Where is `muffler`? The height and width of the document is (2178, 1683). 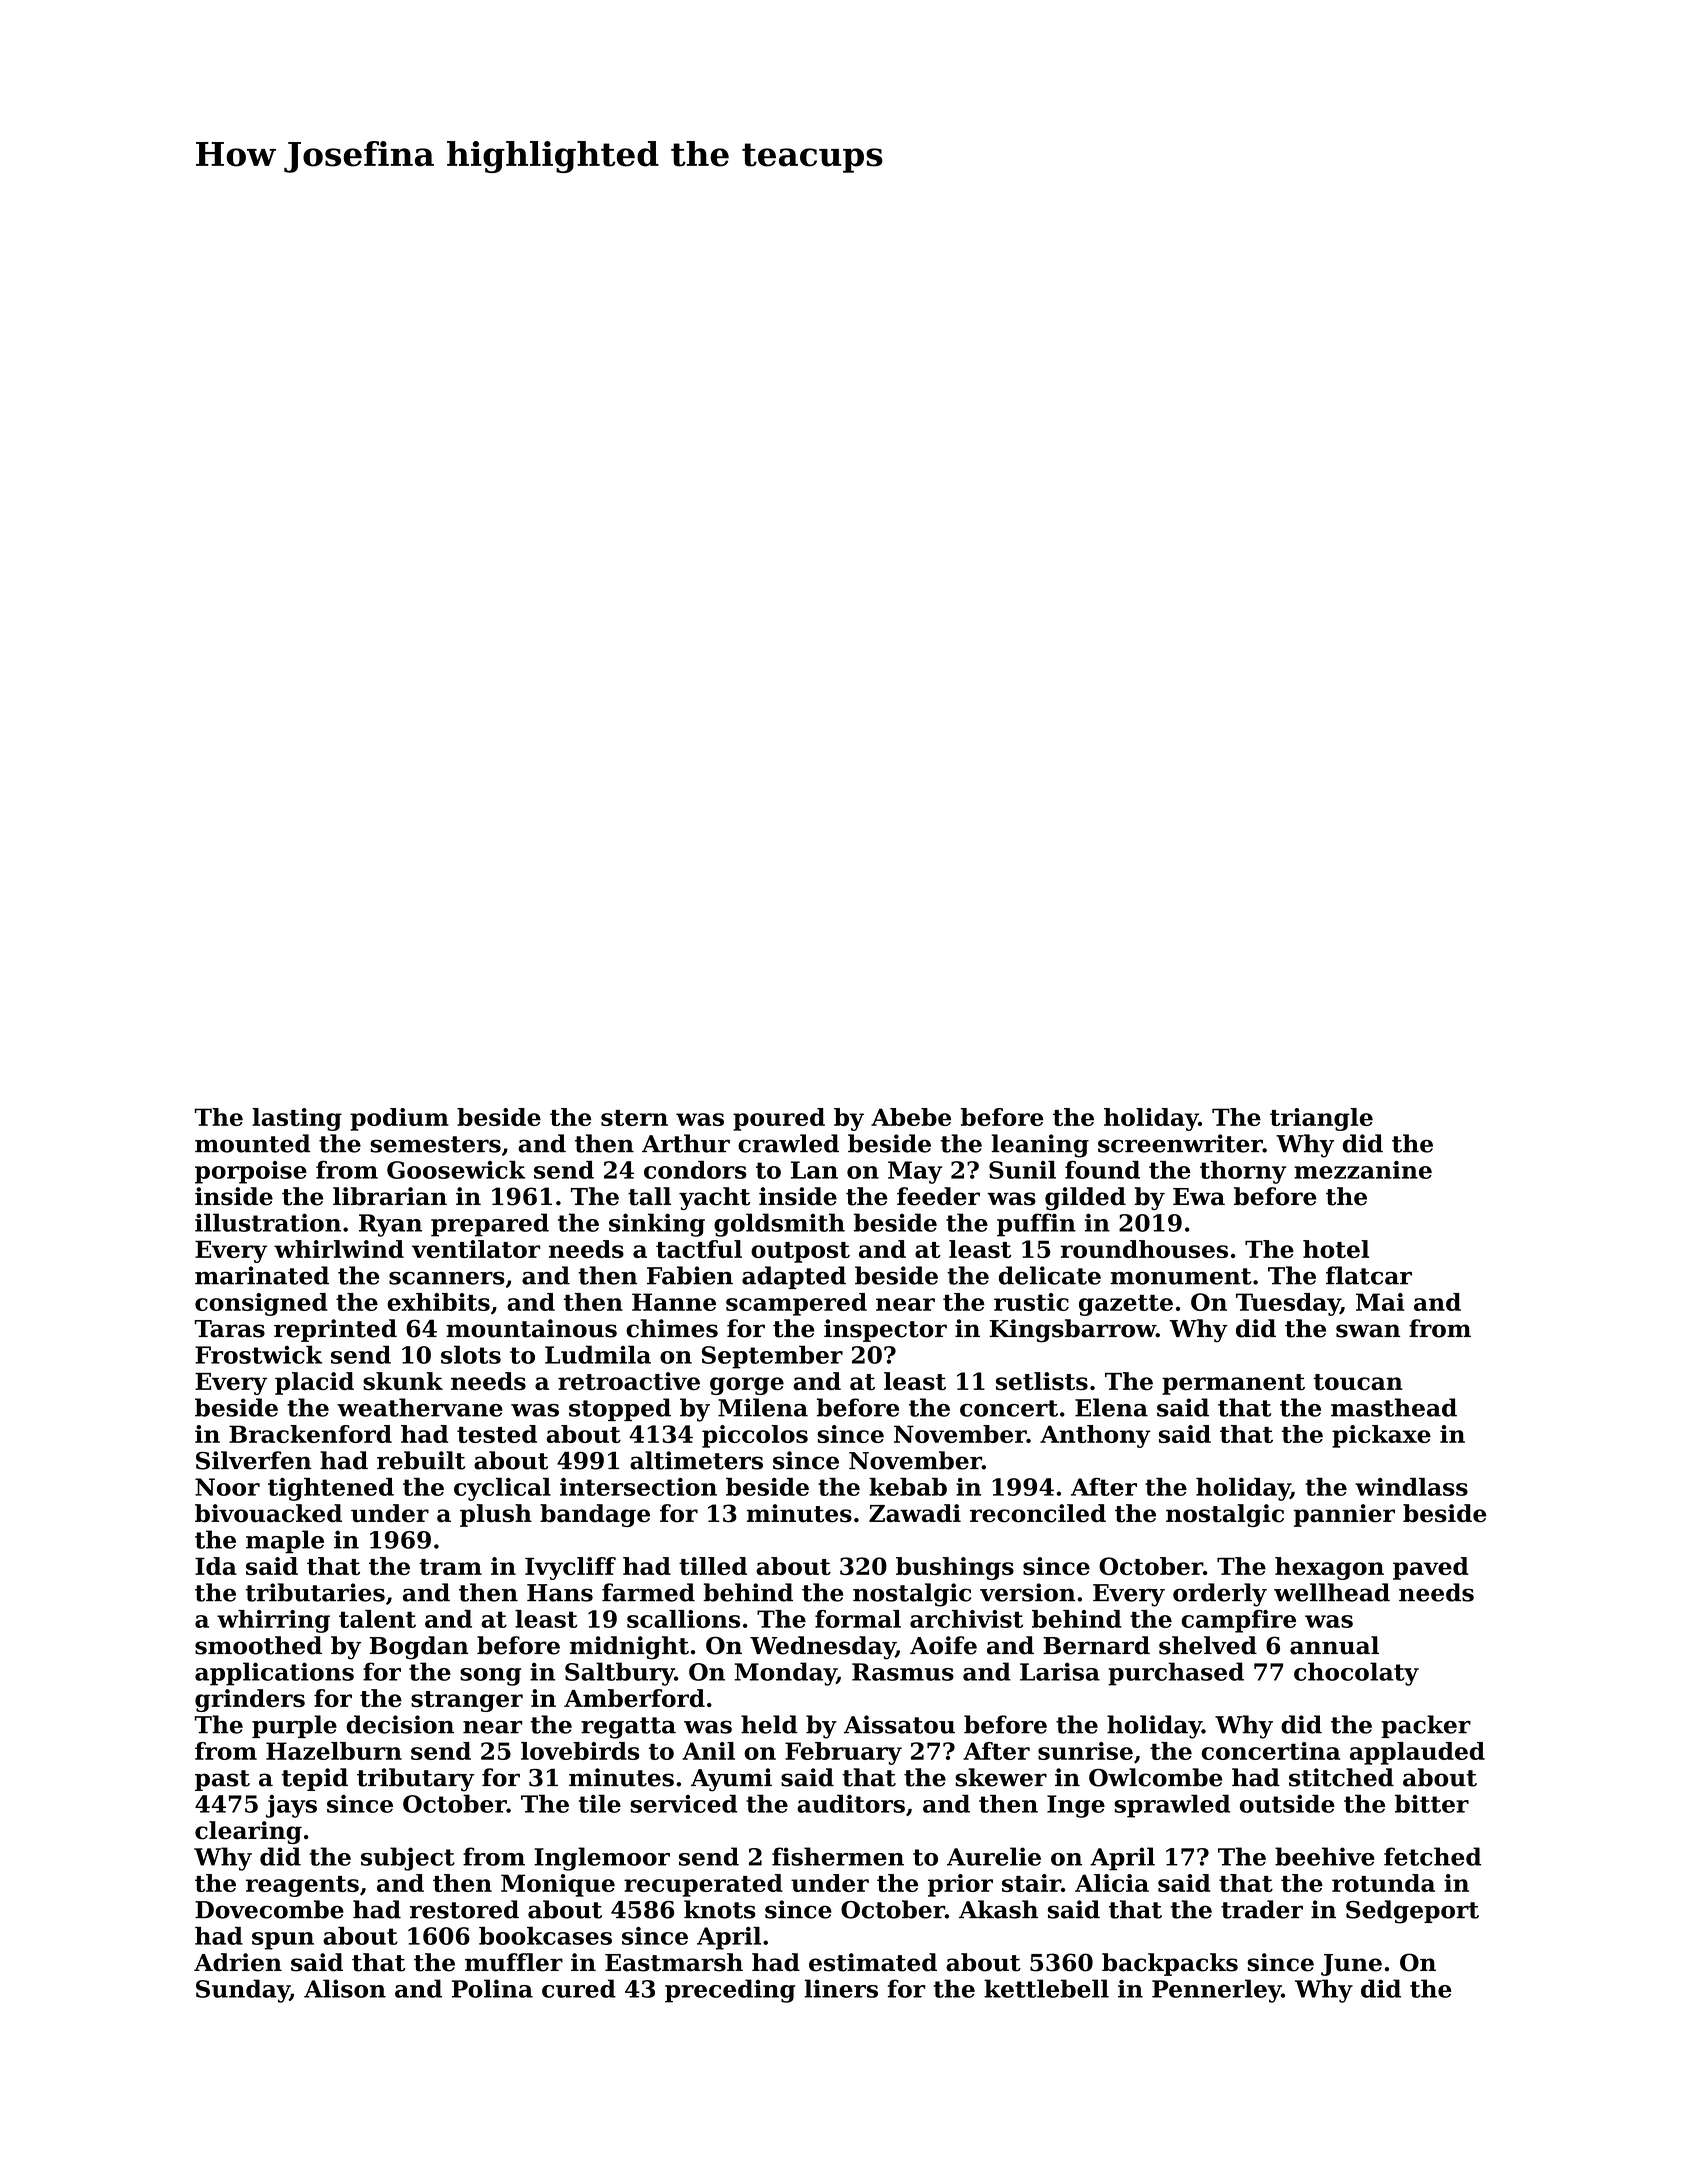 muffler is located at coordinates (514, 1962).
